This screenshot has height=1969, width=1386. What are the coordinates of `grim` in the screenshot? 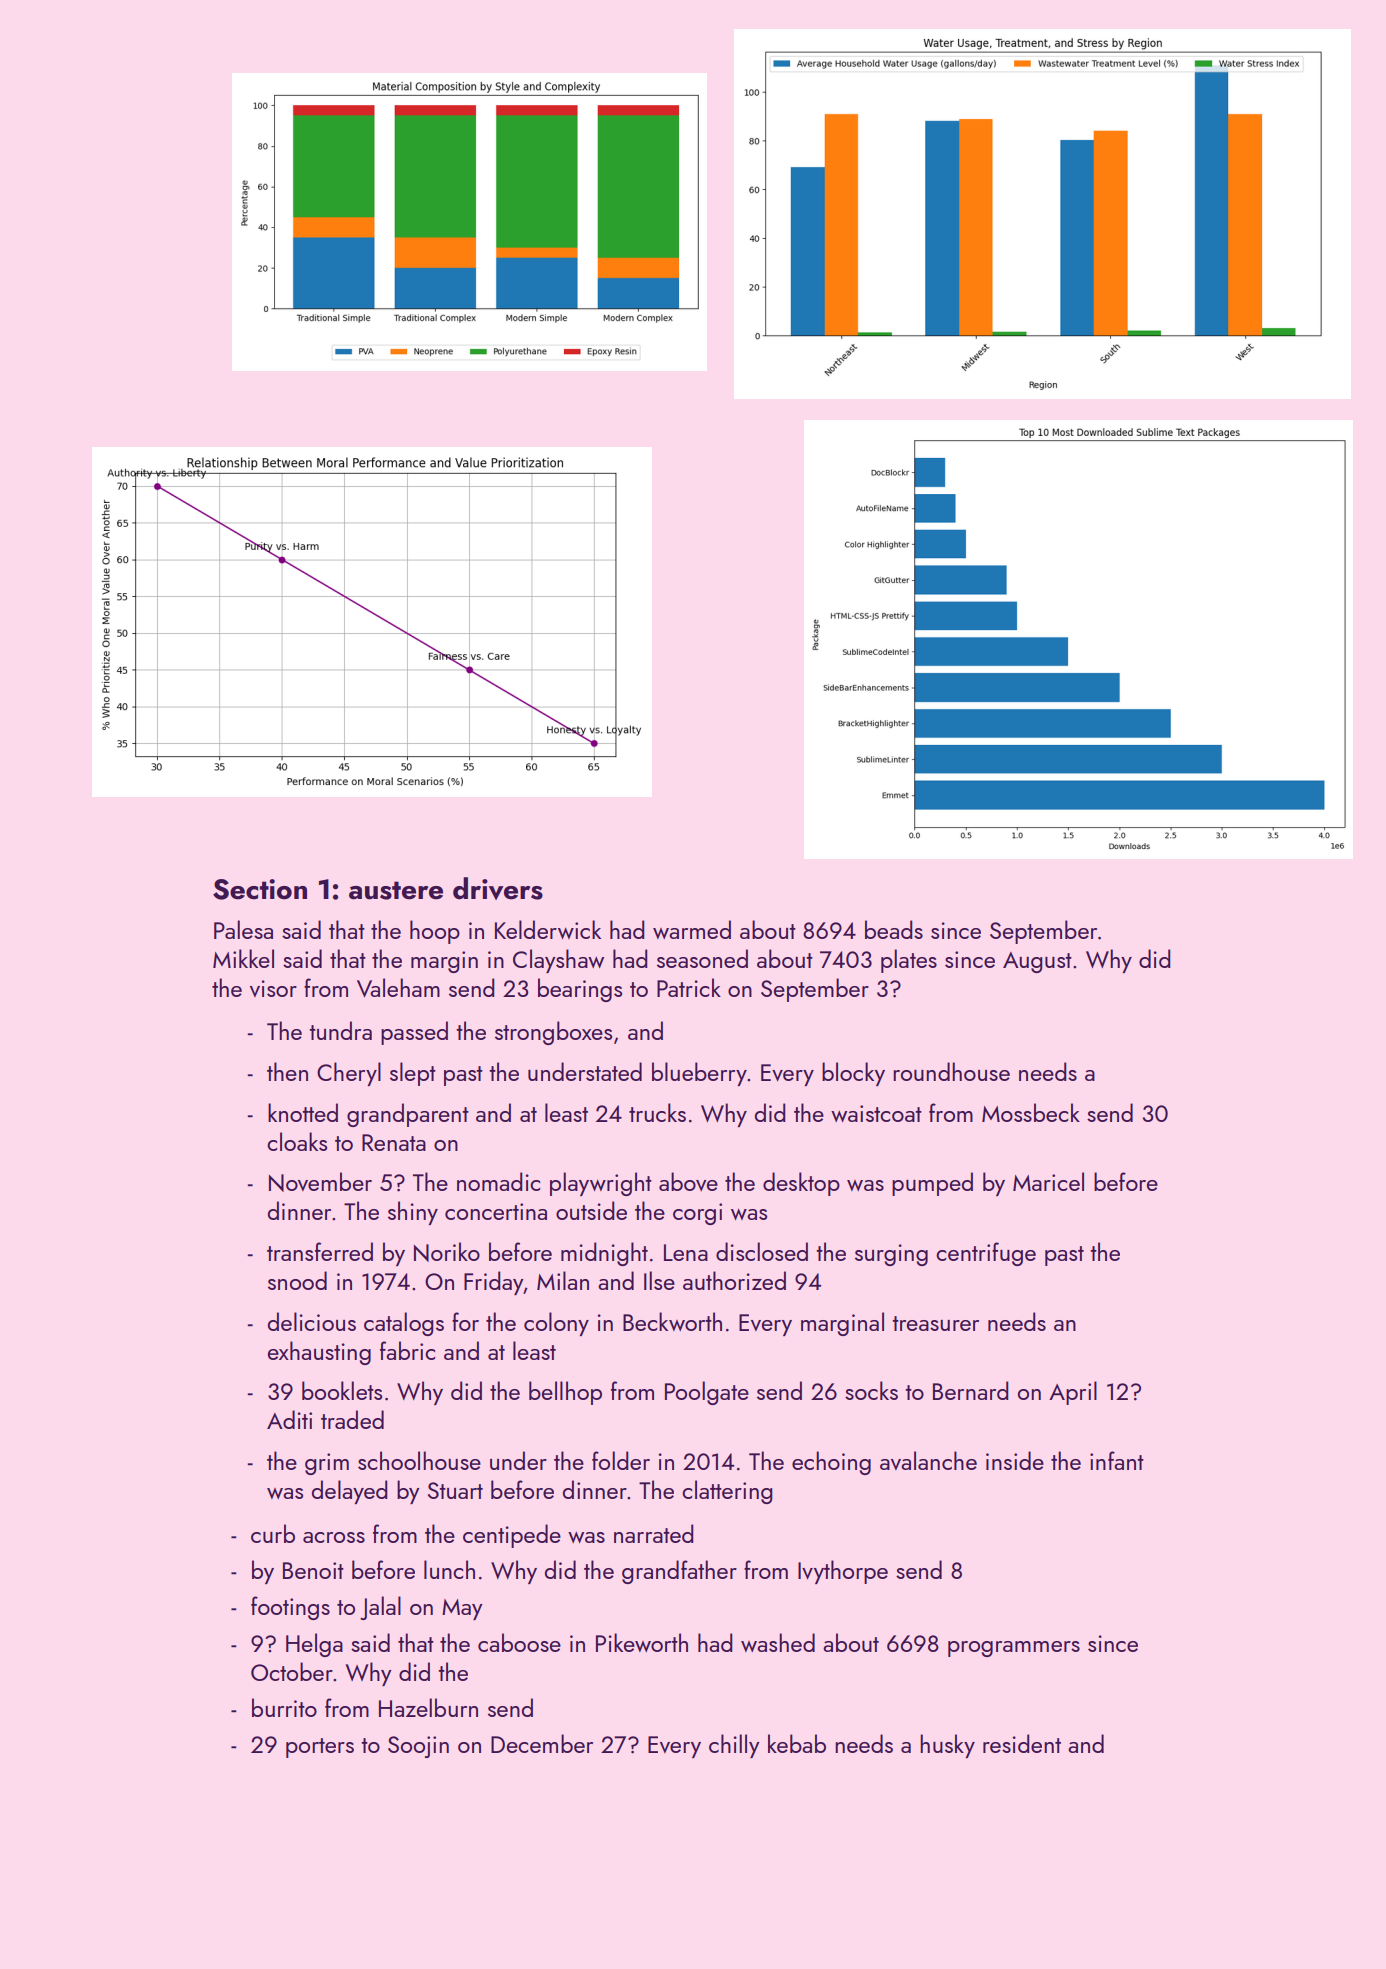 It's located at (327, 1464).
